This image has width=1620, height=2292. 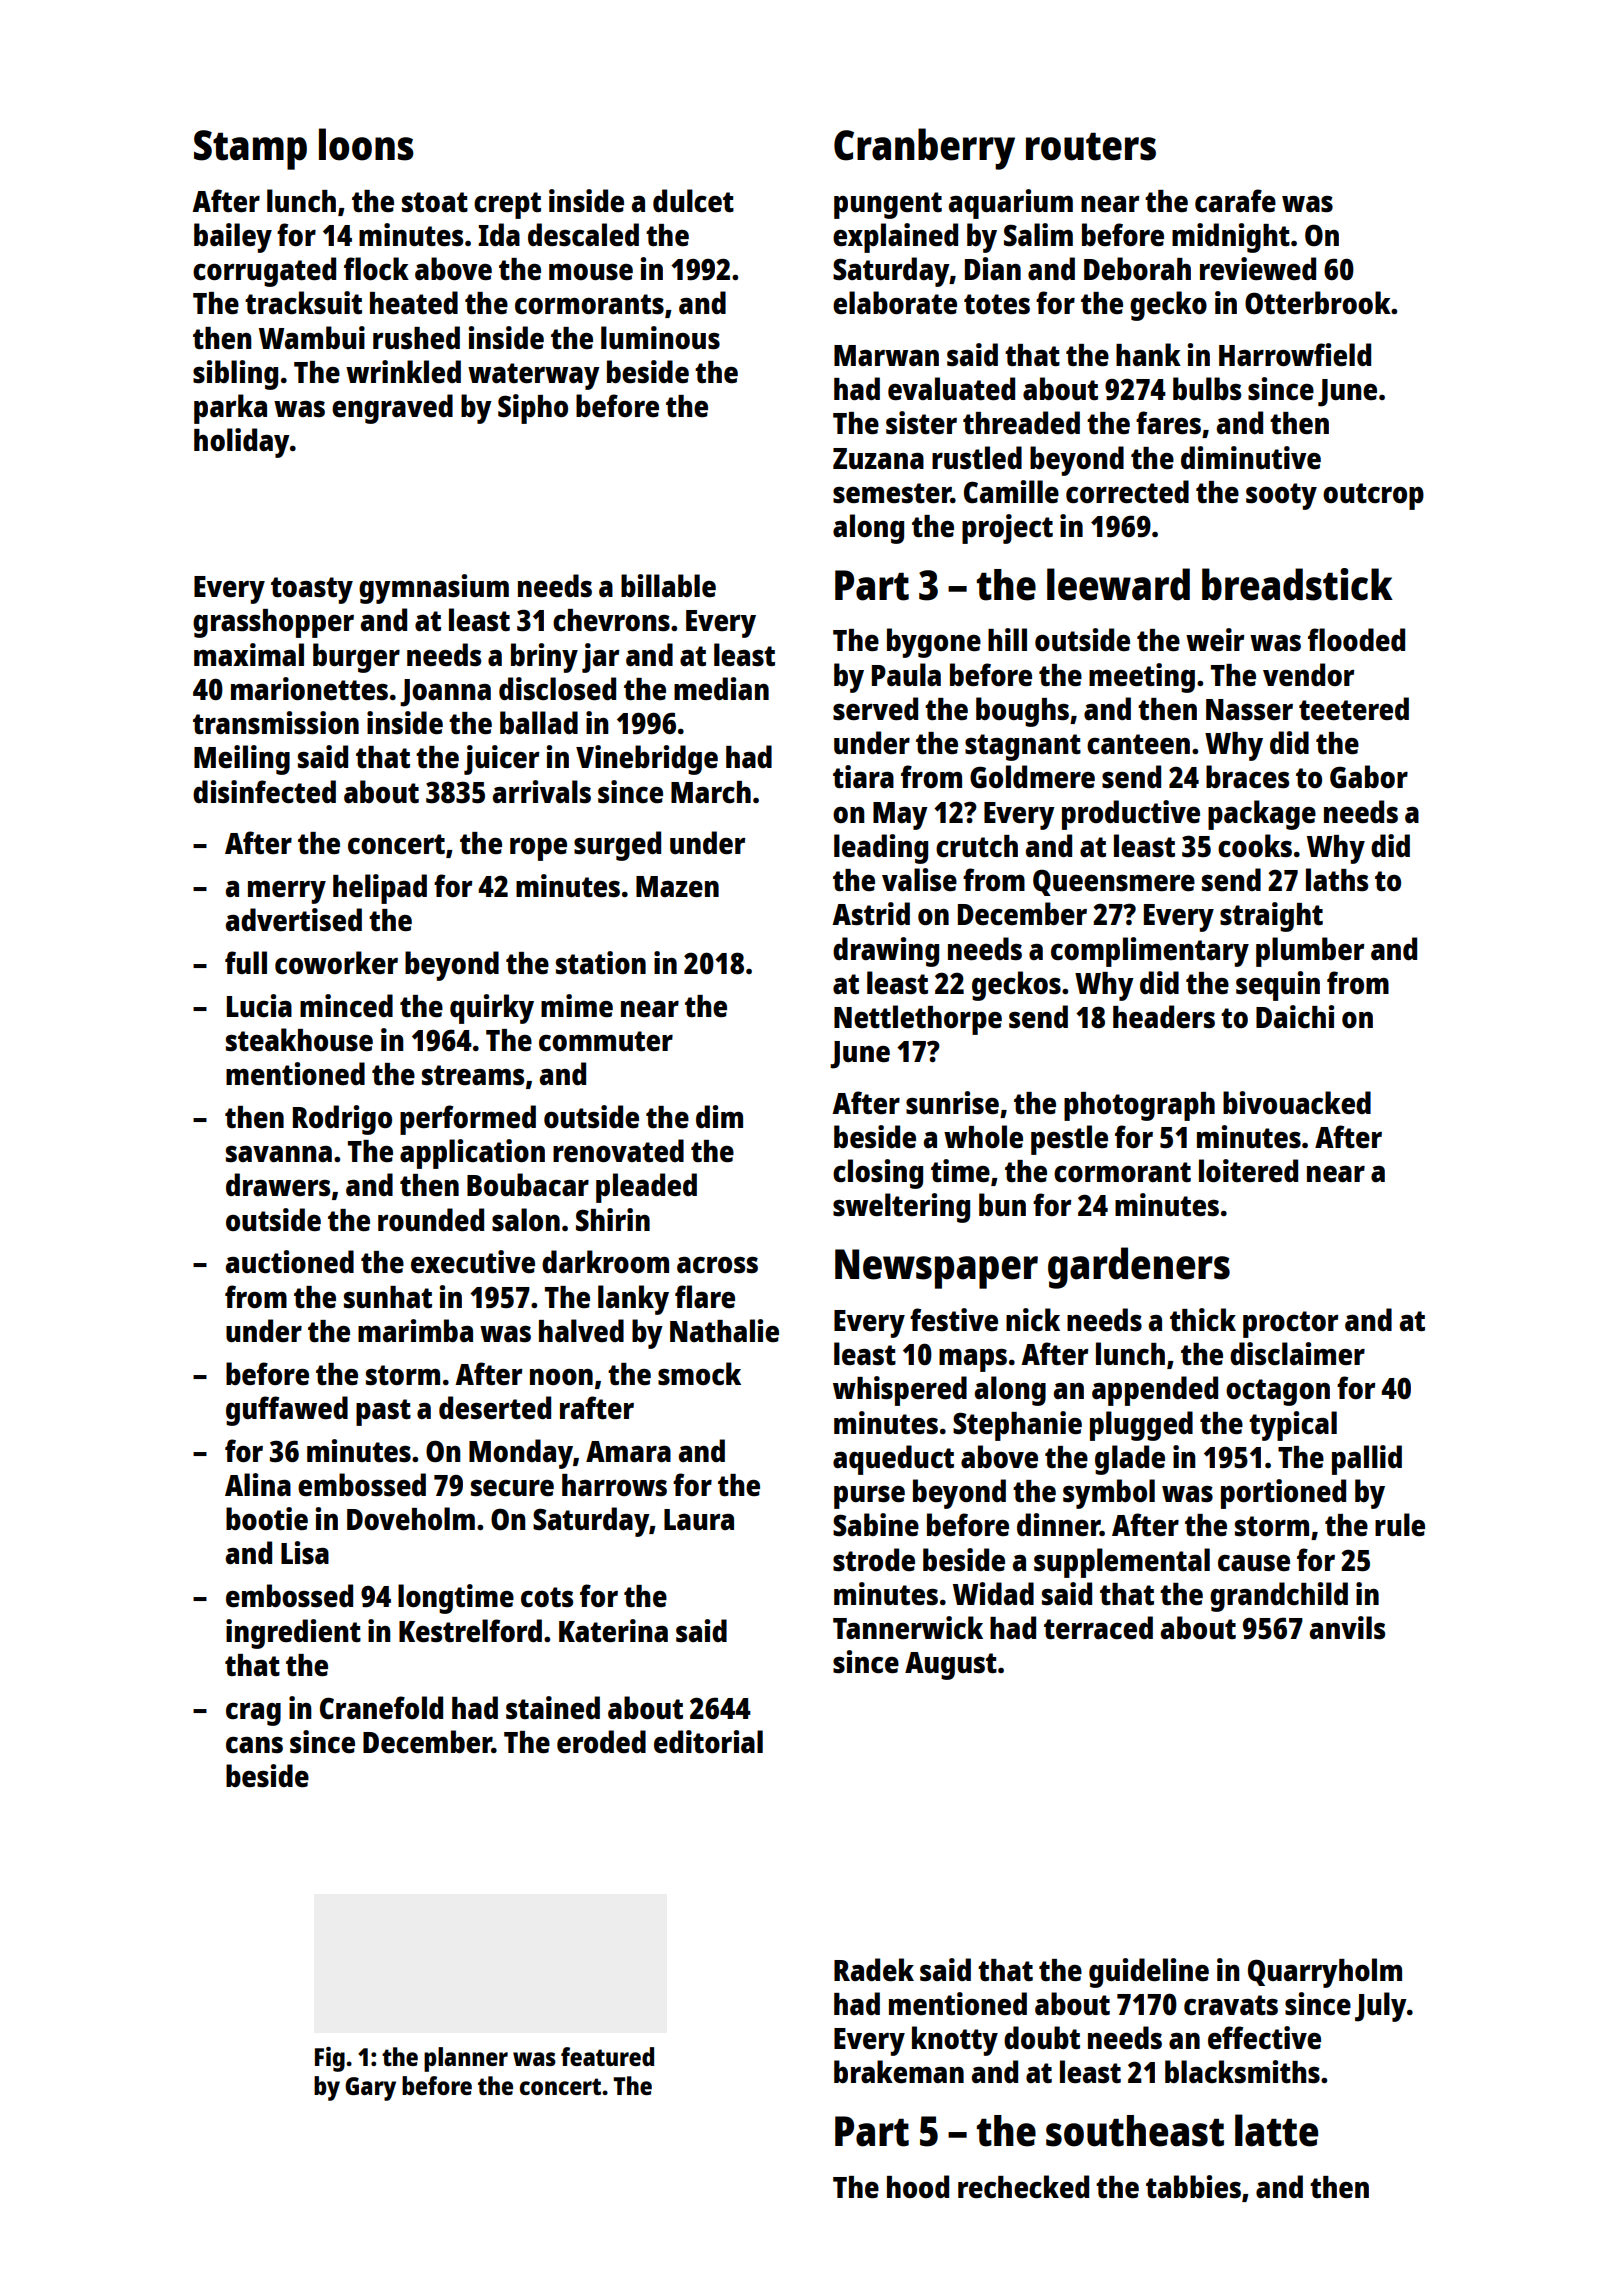 I want to click on Daichi, so click(x=1295, y=1016).
